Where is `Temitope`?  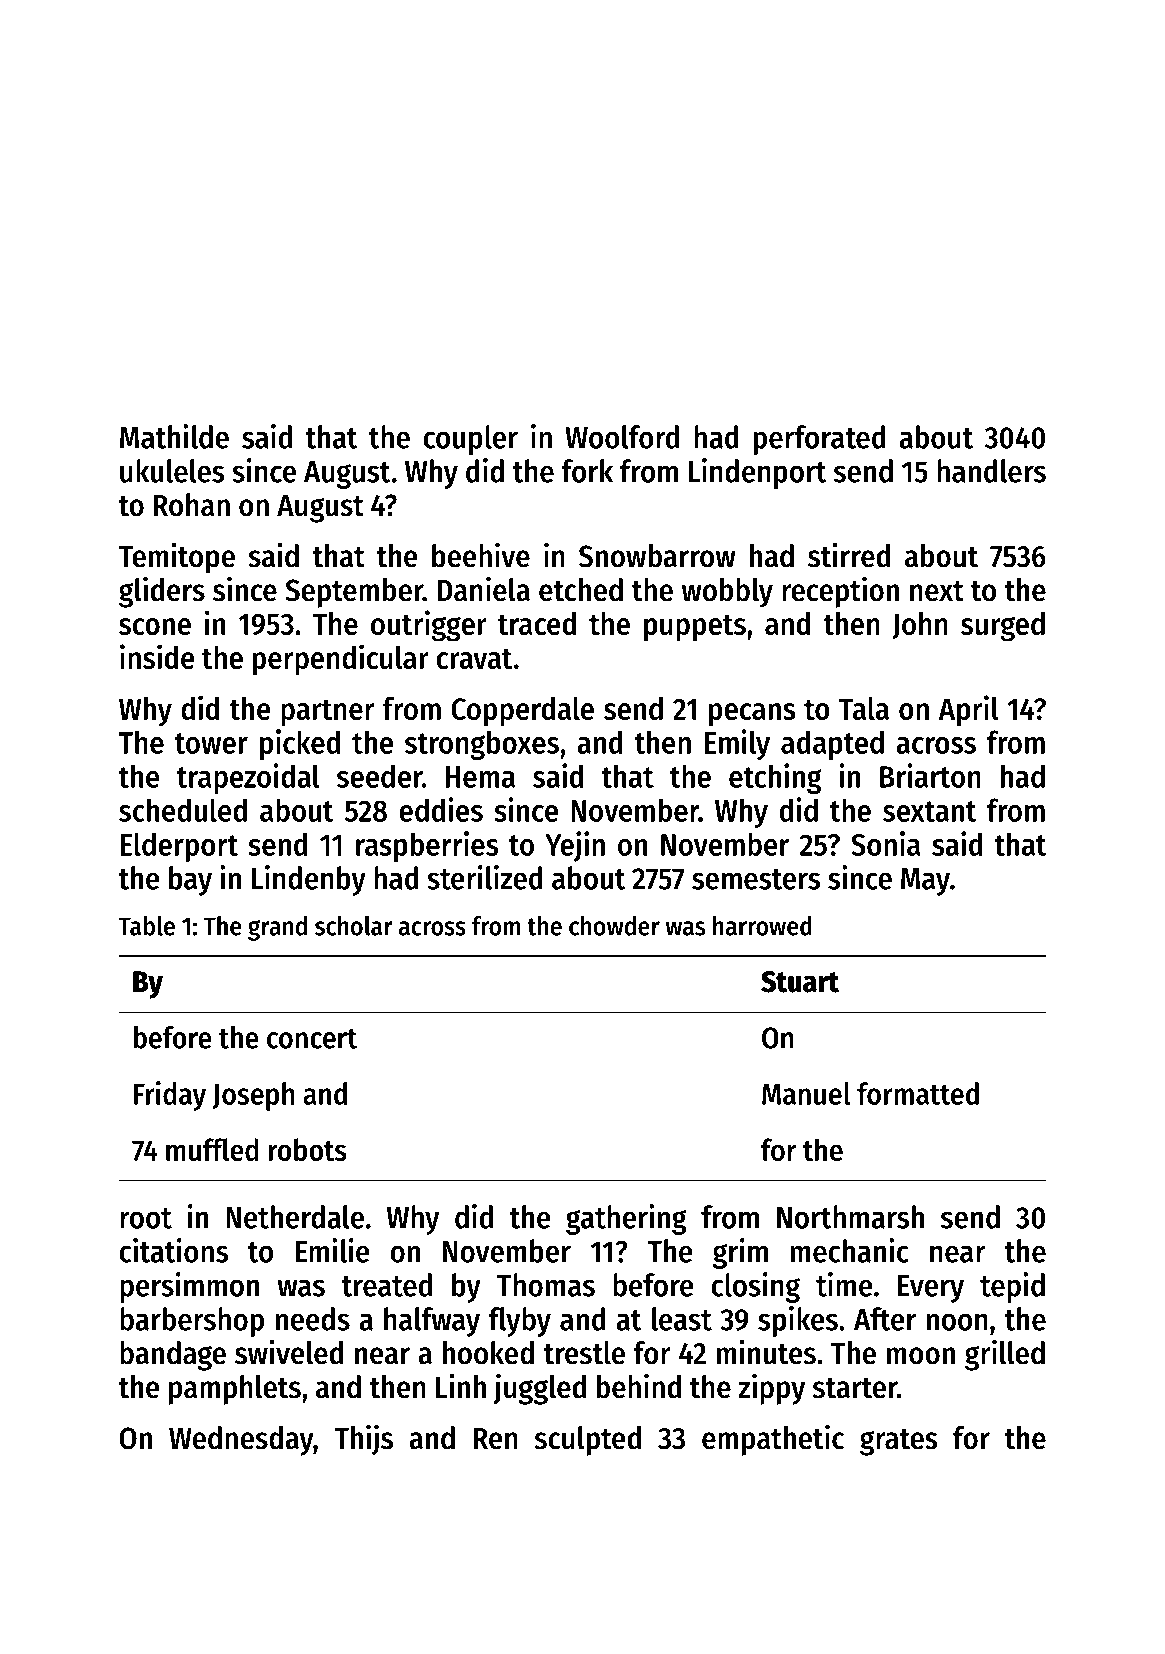
Temitope is located at coordinates (177, 558).
